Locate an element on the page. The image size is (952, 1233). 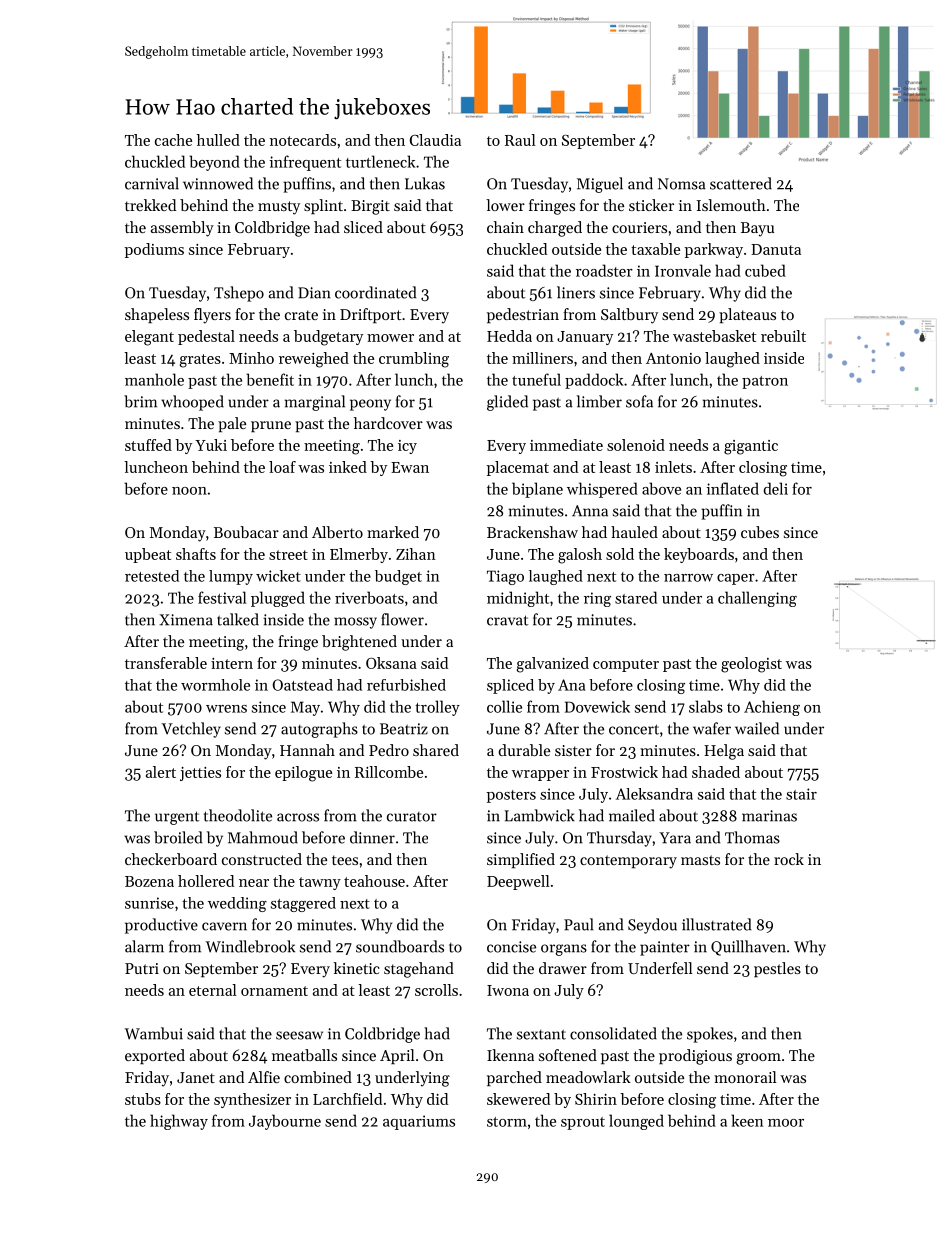
notecards is located at coordinates (303, 140).
